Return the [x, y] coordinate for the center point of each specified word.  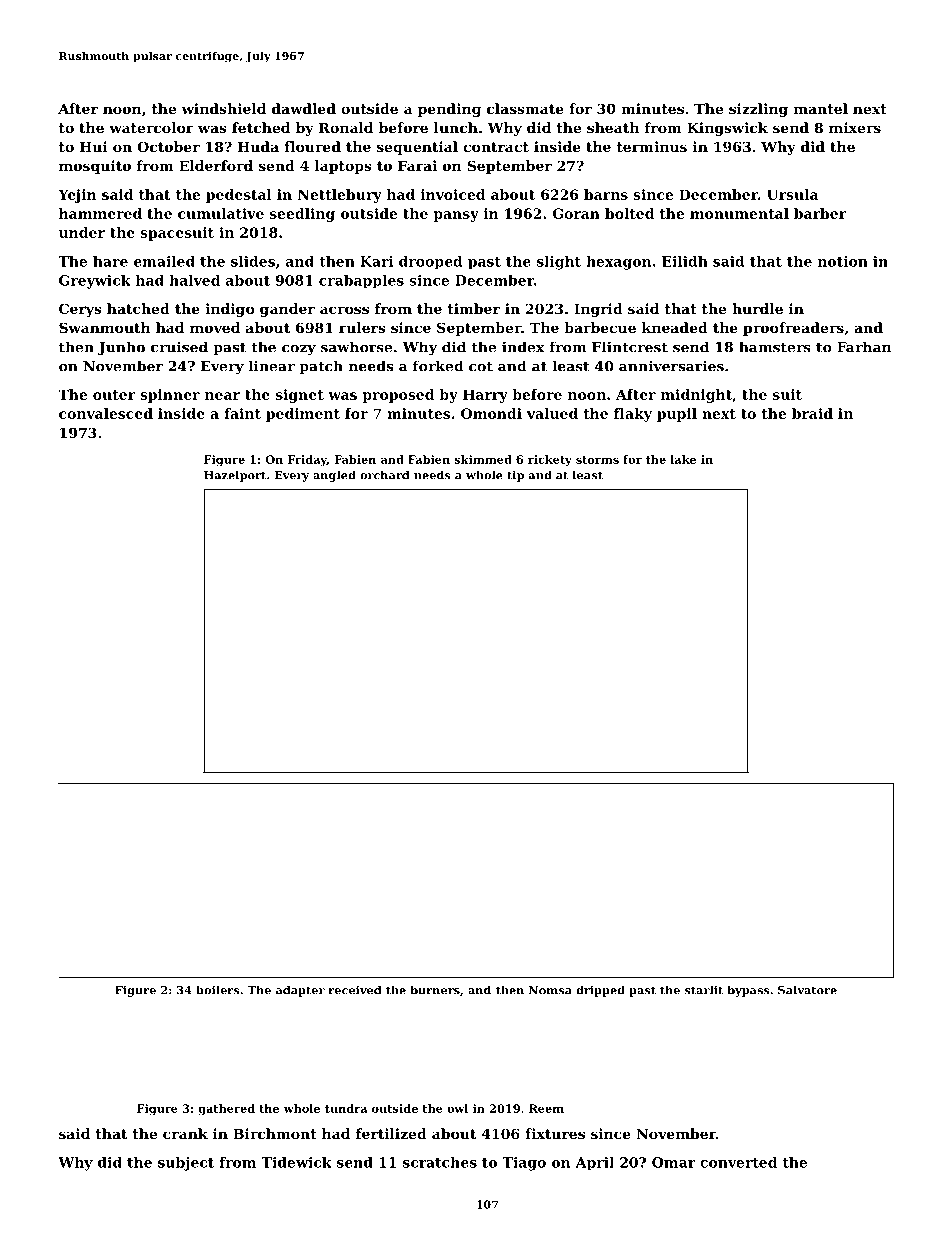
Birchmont [275, 1133]
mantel [821, 108]
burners [435, 990]
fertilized [391, 1133]
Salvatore [807, 990]
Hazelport [235, 476]
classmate [525, 108]
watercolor [151, 127]
